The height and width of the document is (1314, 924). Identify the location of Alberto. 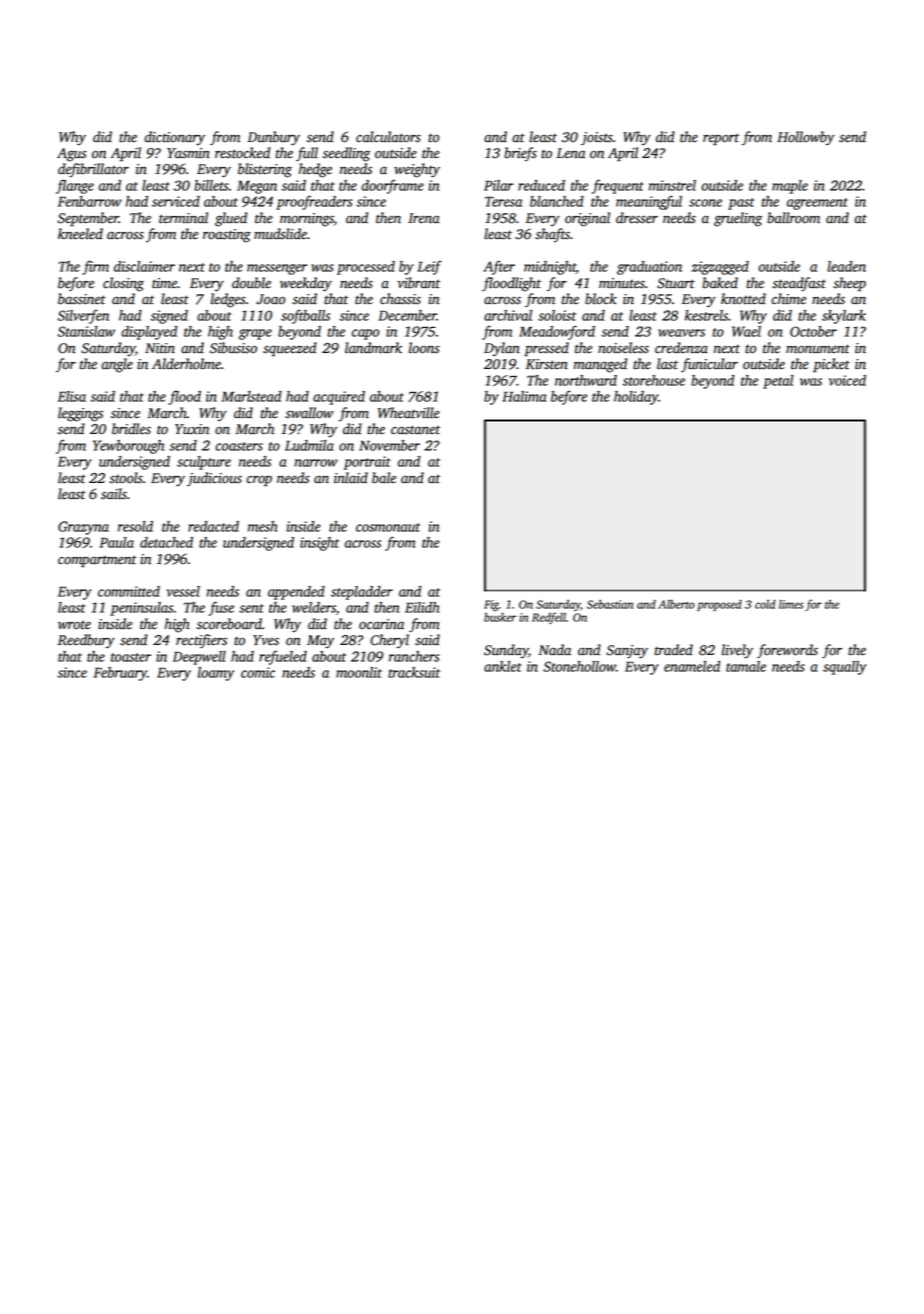
(676, 604).
